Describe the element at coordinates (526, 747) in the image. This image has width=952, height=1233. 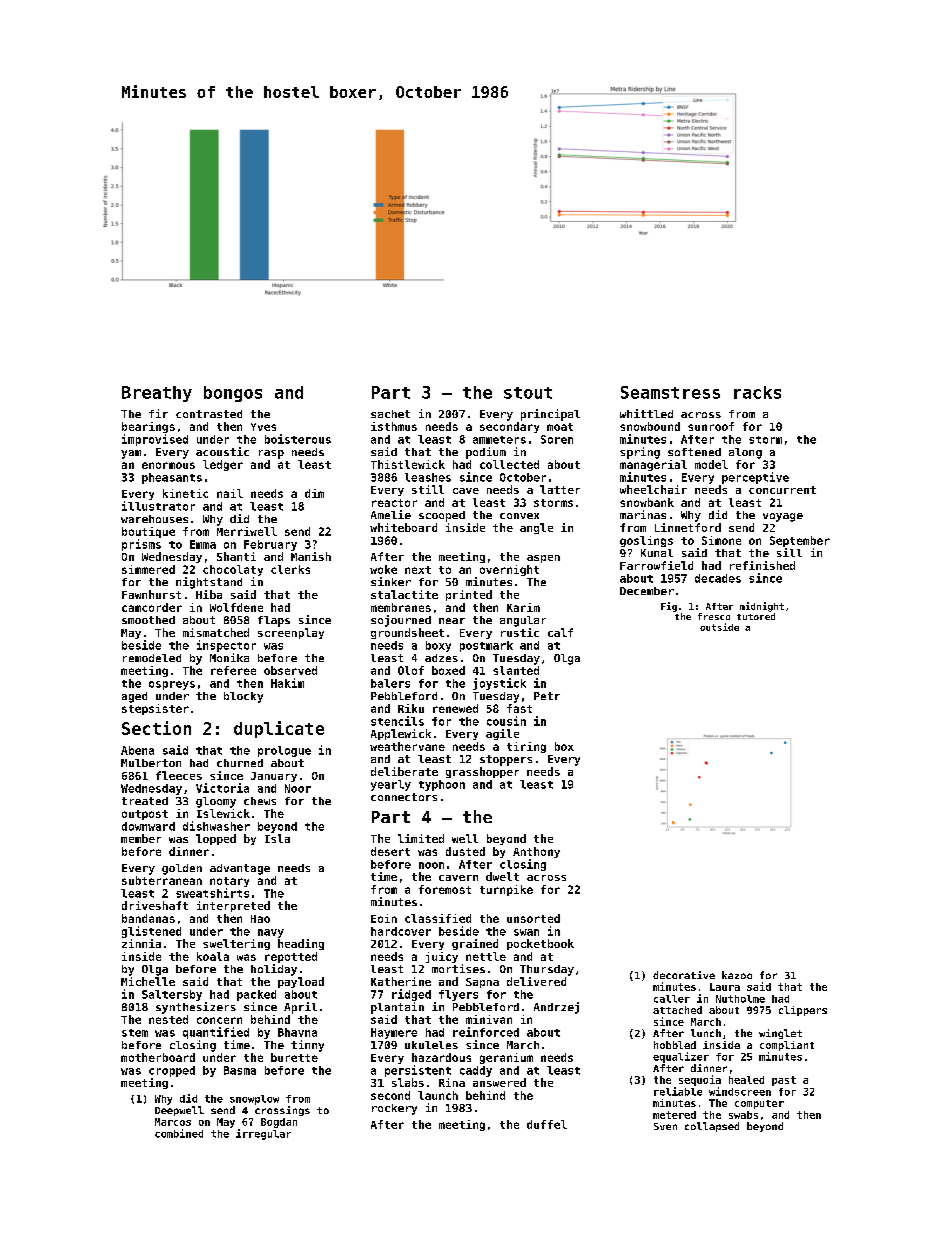
I see `tiring` at that location.
